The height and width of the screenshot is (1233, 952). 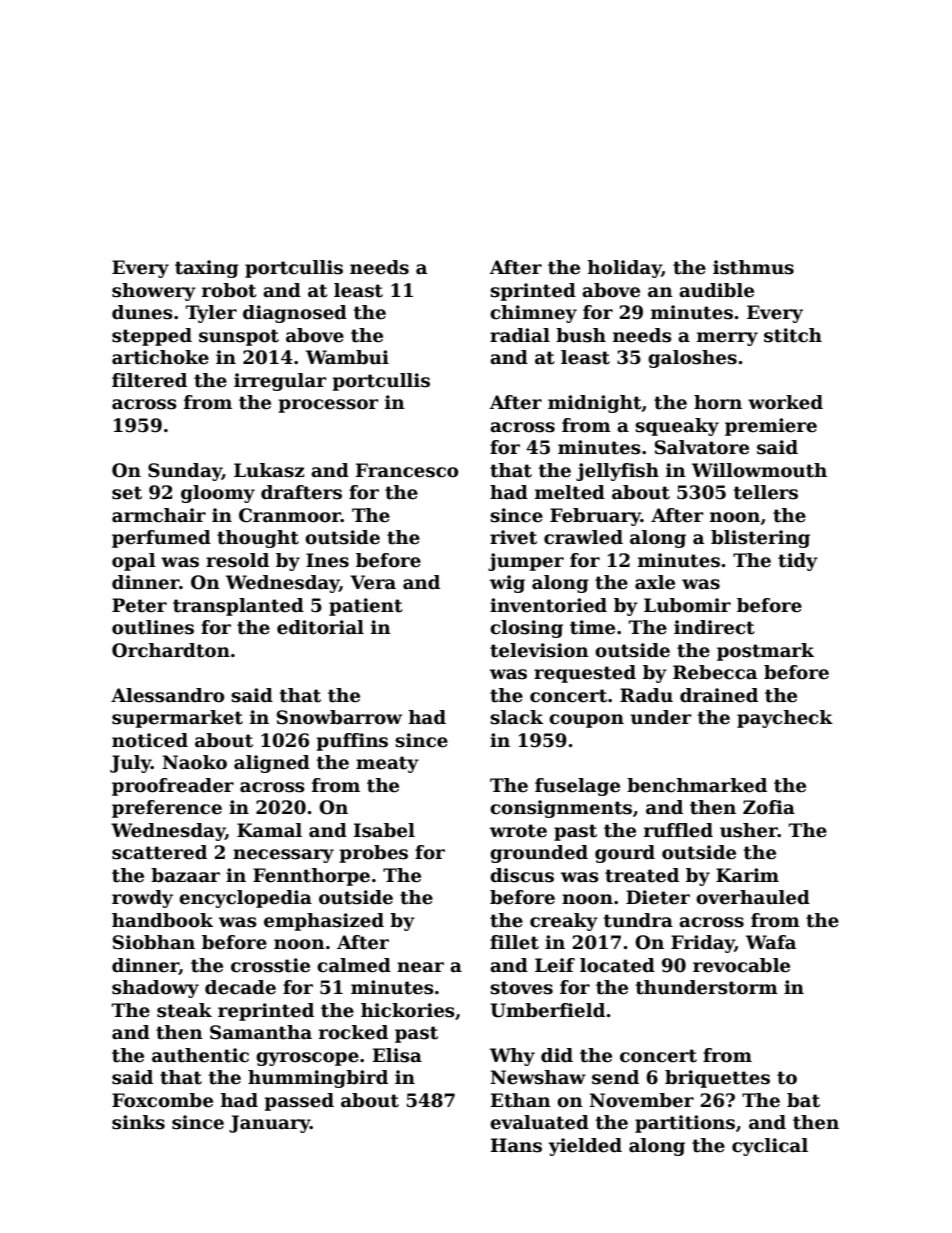 I want to click on isthmus, so click(x=753, y=267).
